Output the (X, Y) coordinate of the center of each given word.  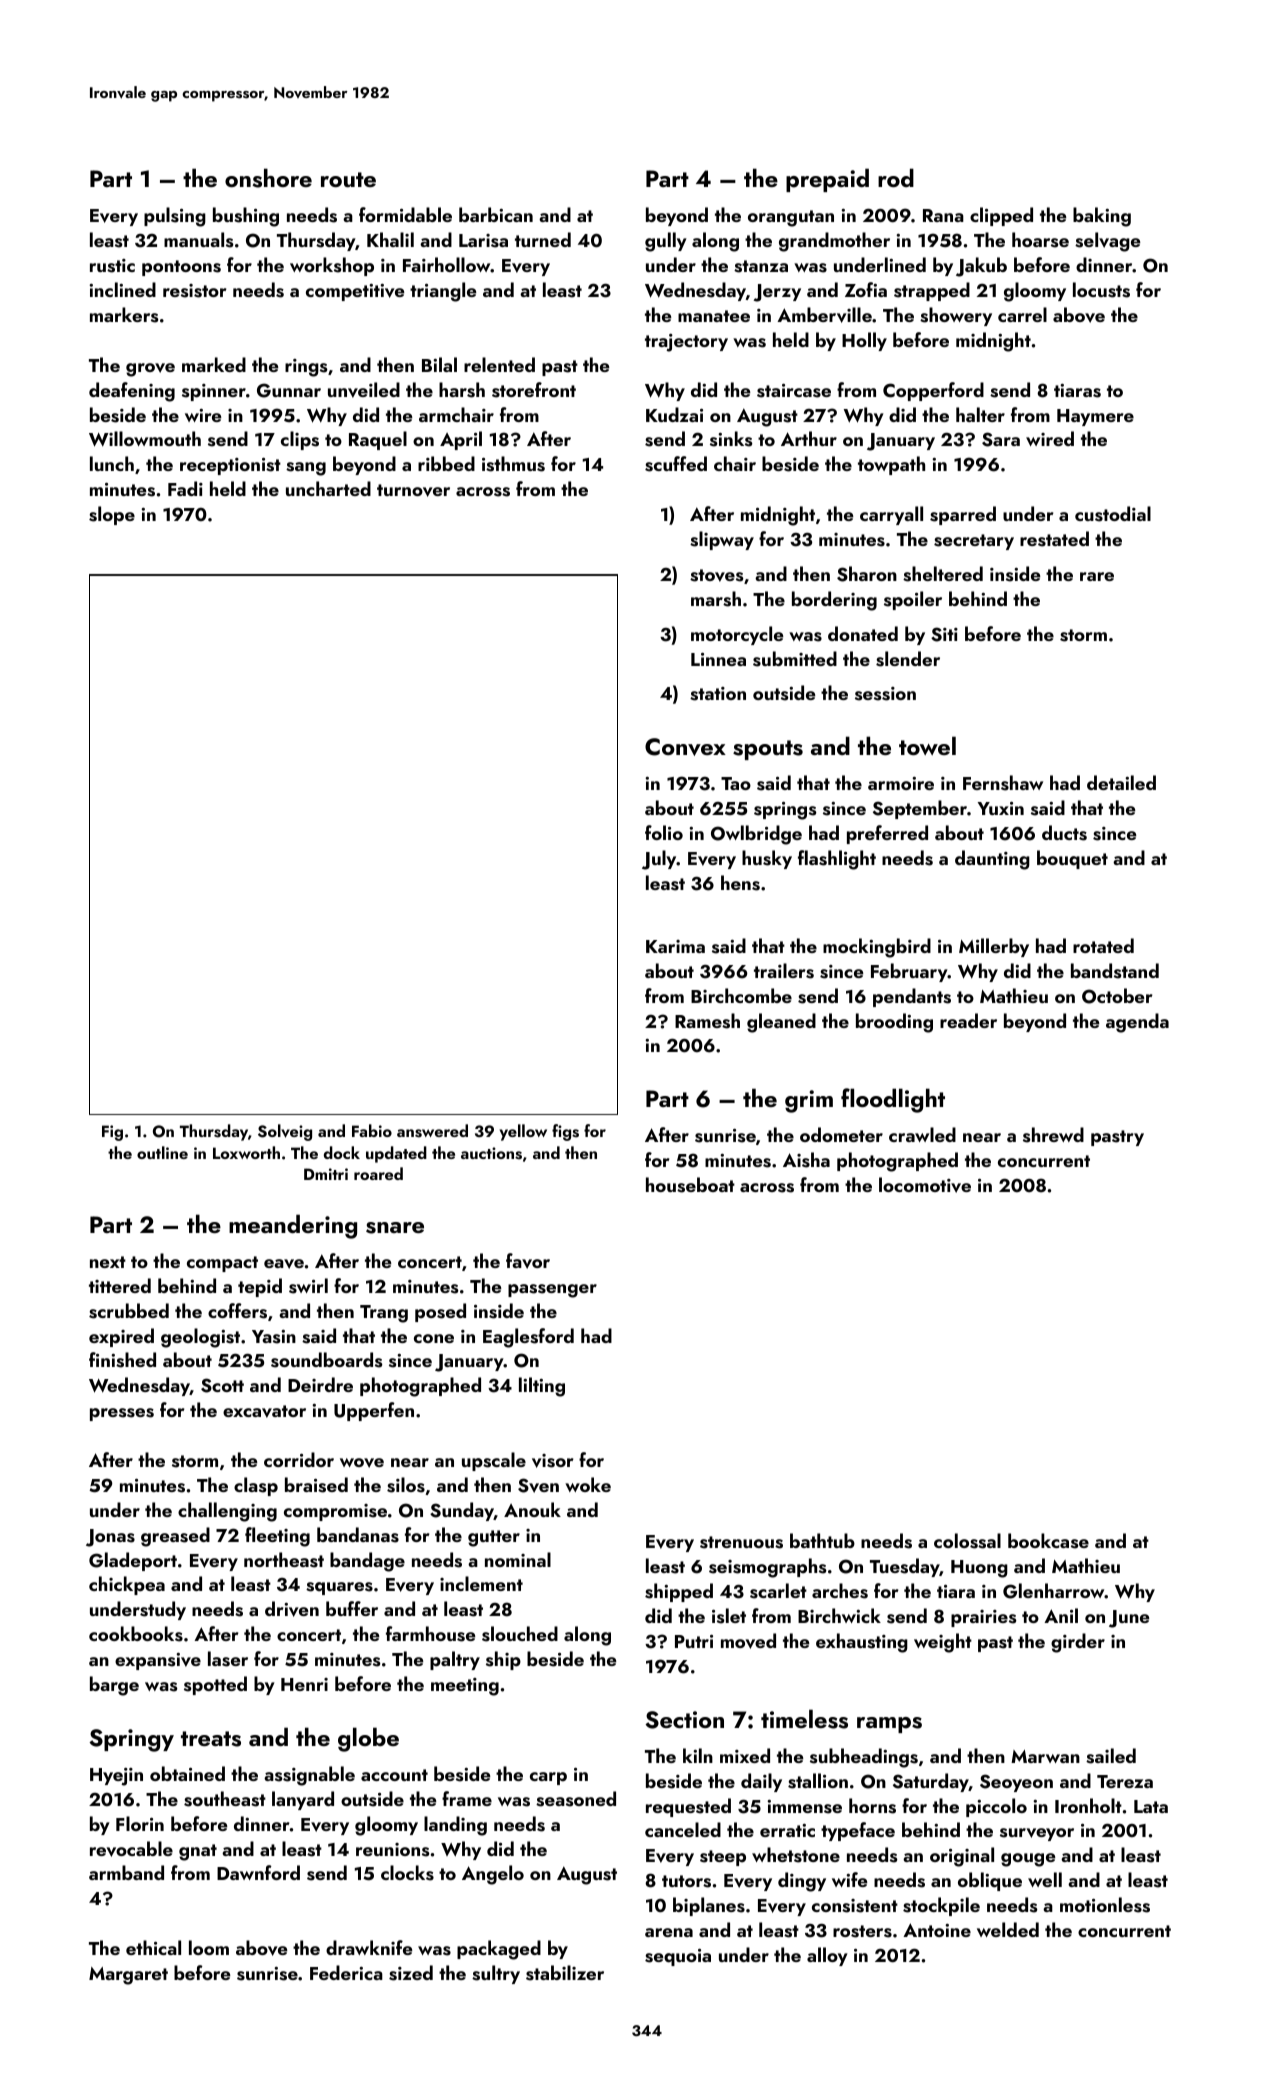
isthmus (513, 464)
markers (124, 315)
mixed (745, 1755)
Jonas (110, 1538)
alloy (827, 1956)
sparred (963, 515)
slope (112, 515)
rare (1097, 576)
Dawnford (258, 1872)
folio (664, 832)
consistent (855, 1906)
